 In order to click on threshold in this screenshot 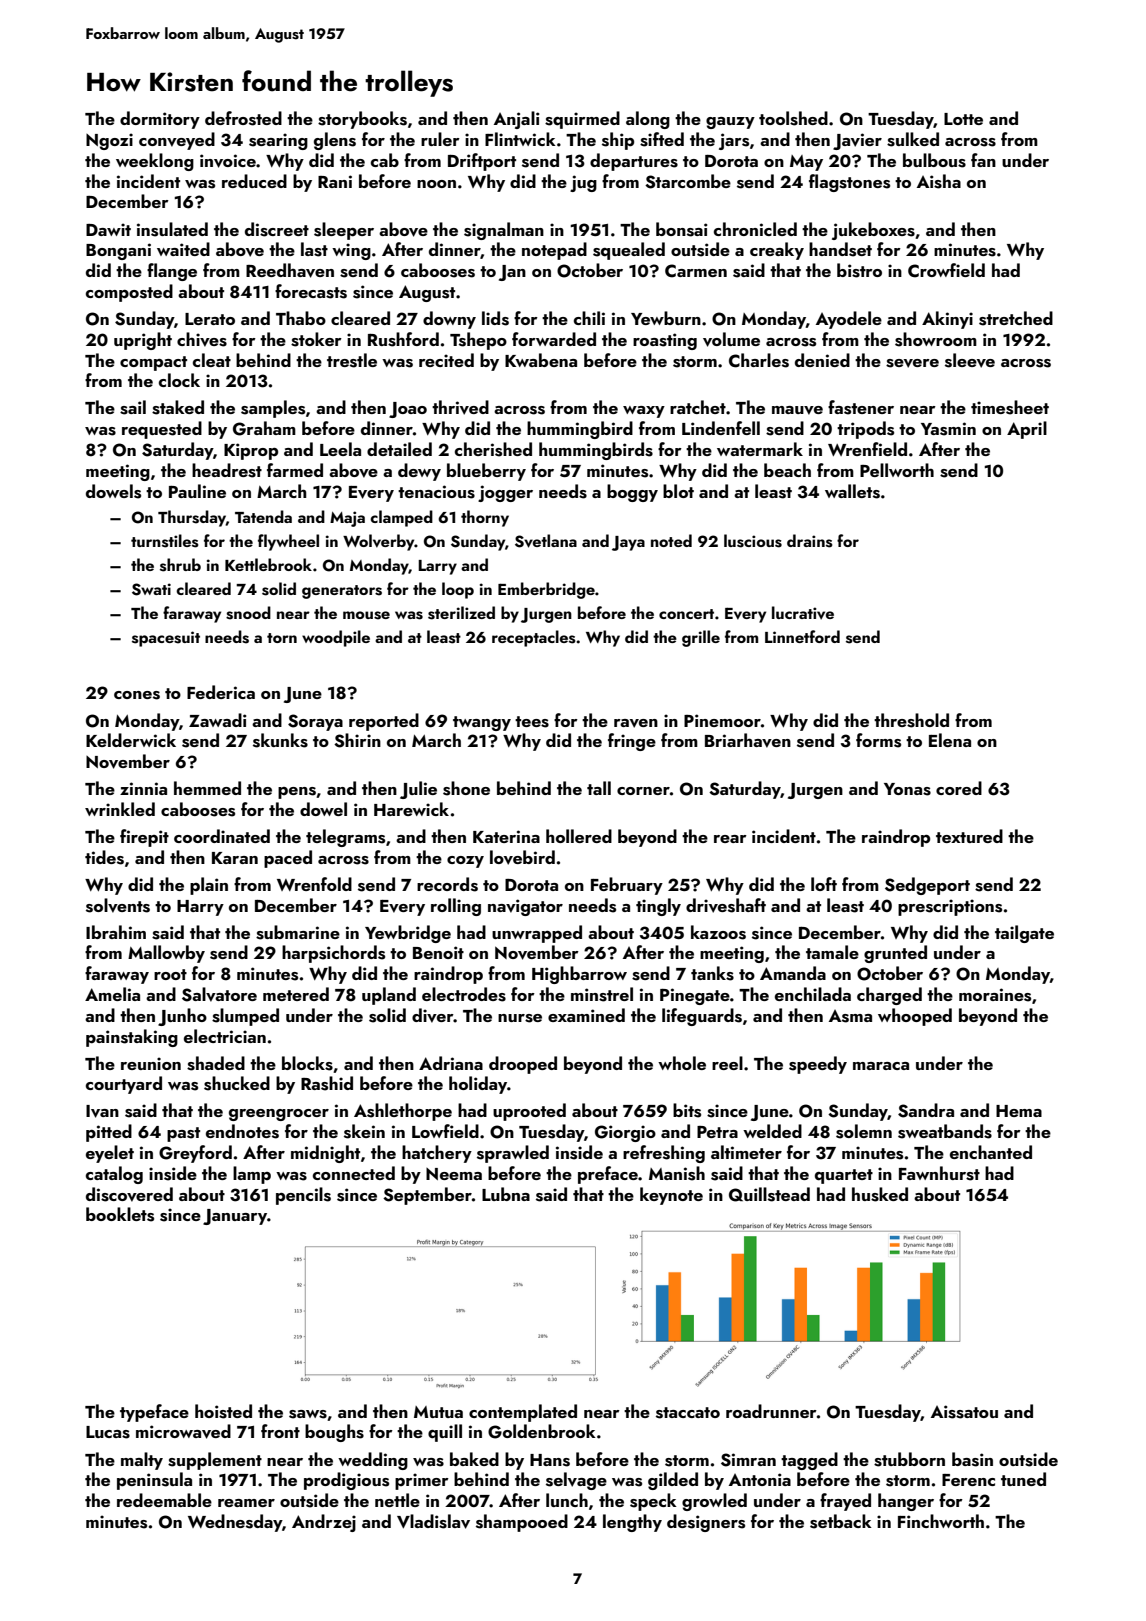, I will do `click(911, 720)`.
